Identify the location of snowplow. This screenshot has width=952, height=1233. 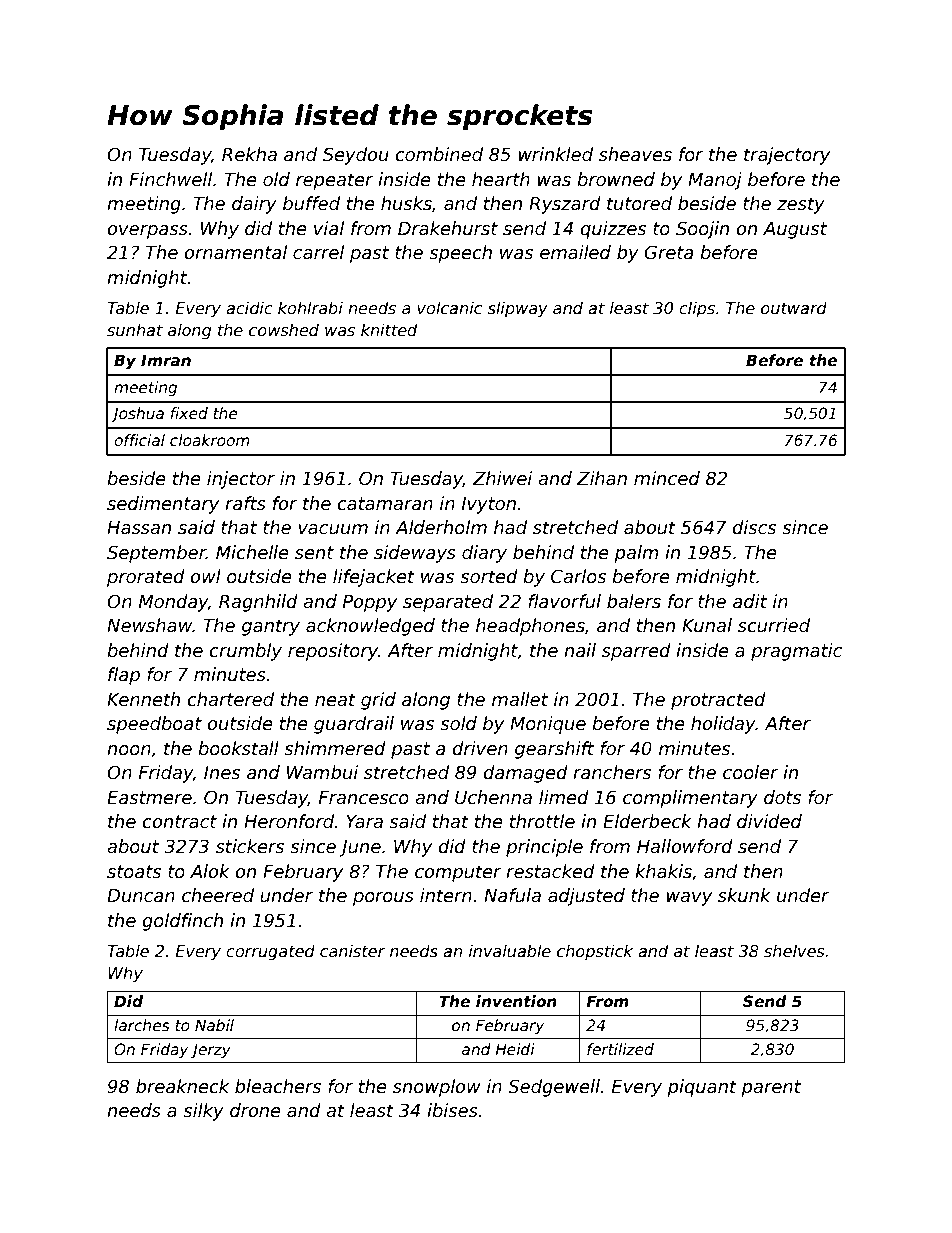
(437, 1088).
